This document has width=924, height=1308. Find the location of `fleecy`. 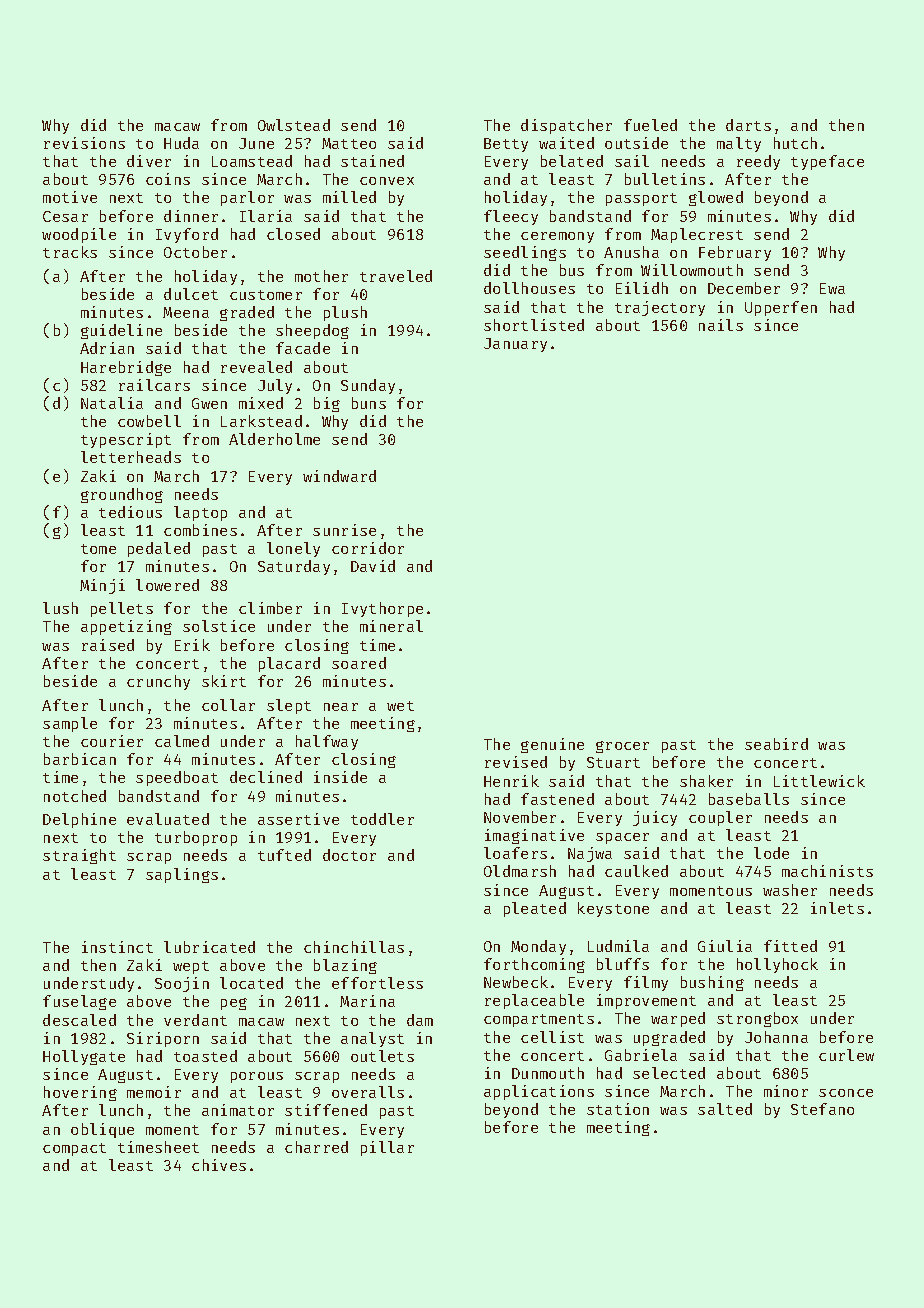

fleecy is located at coordinates (511, 217).
